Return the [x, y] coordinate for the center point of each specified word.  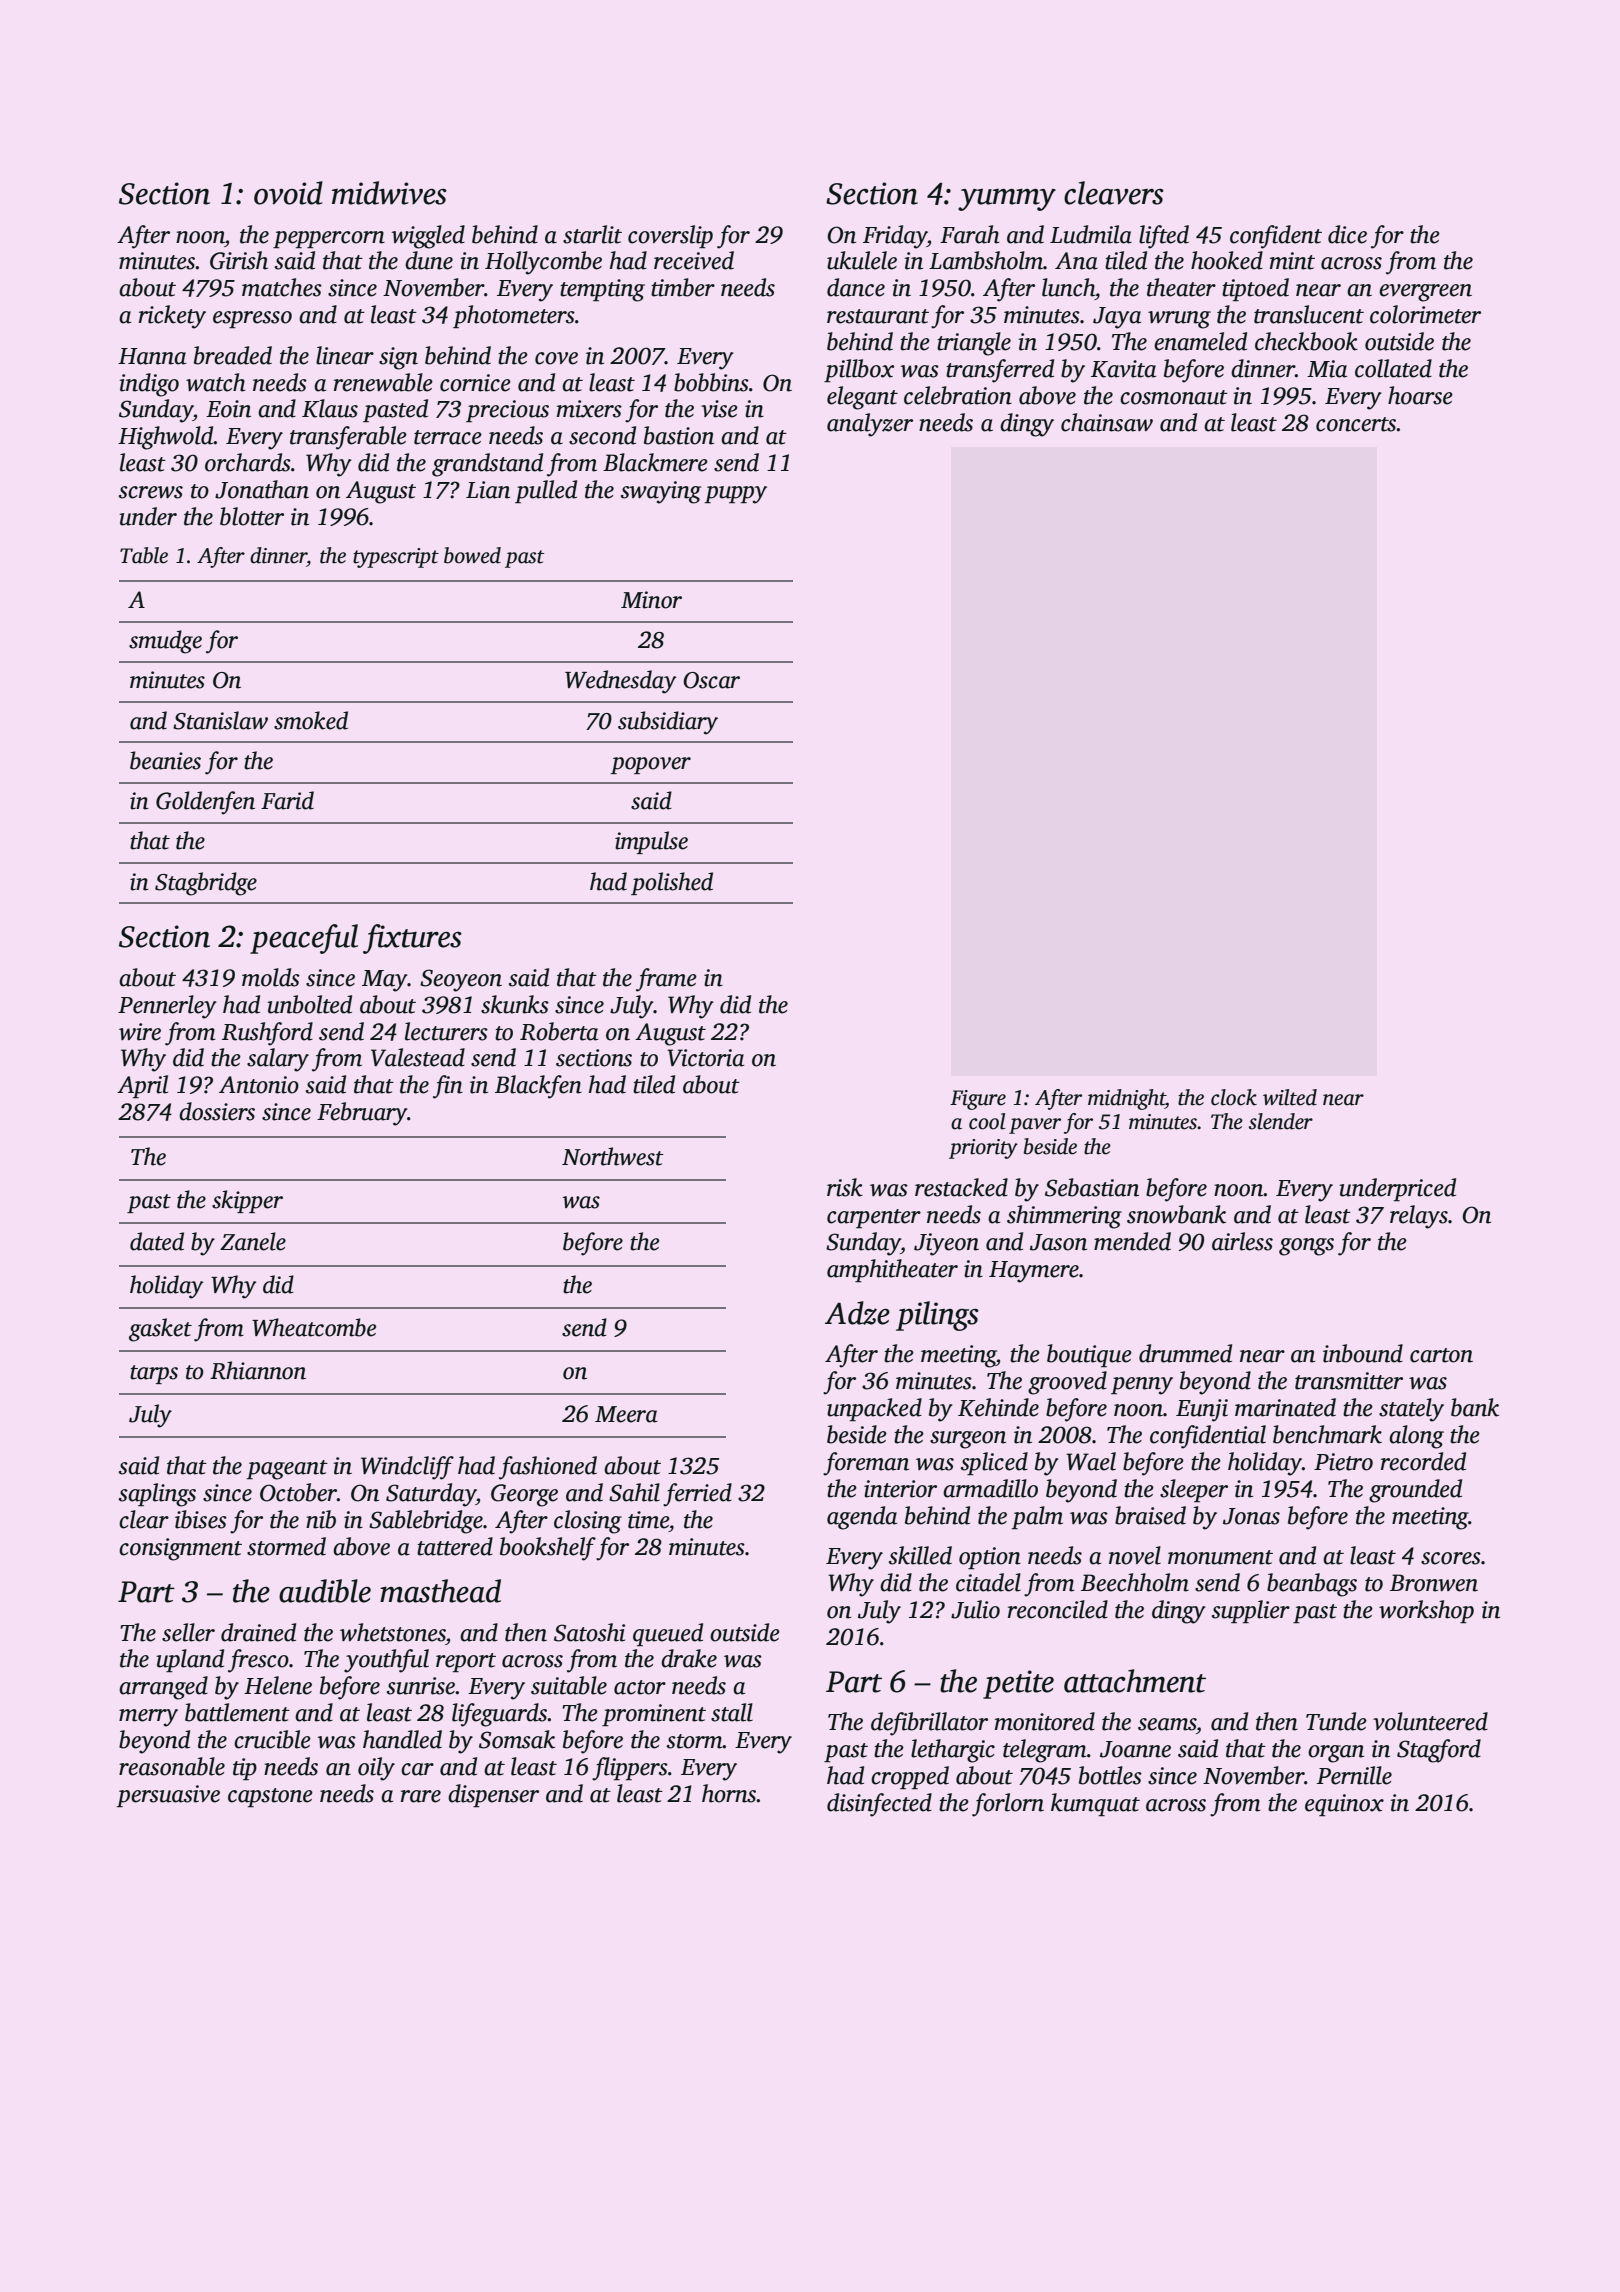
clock [1234, 1097]
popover [651, 765]
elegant [862, 398]
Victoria [705, 1058]
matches [282, 287]
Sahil [634, 1492]
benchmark [1327, 1434]
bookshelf [548, 1549]
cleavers [1114, 193]
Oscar [711, 680]
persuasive [168, 1796]
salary [278, 1060]
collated [1393, 368]
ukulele [862, 260]
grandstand [487, 465]
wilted [1290, 1097]
